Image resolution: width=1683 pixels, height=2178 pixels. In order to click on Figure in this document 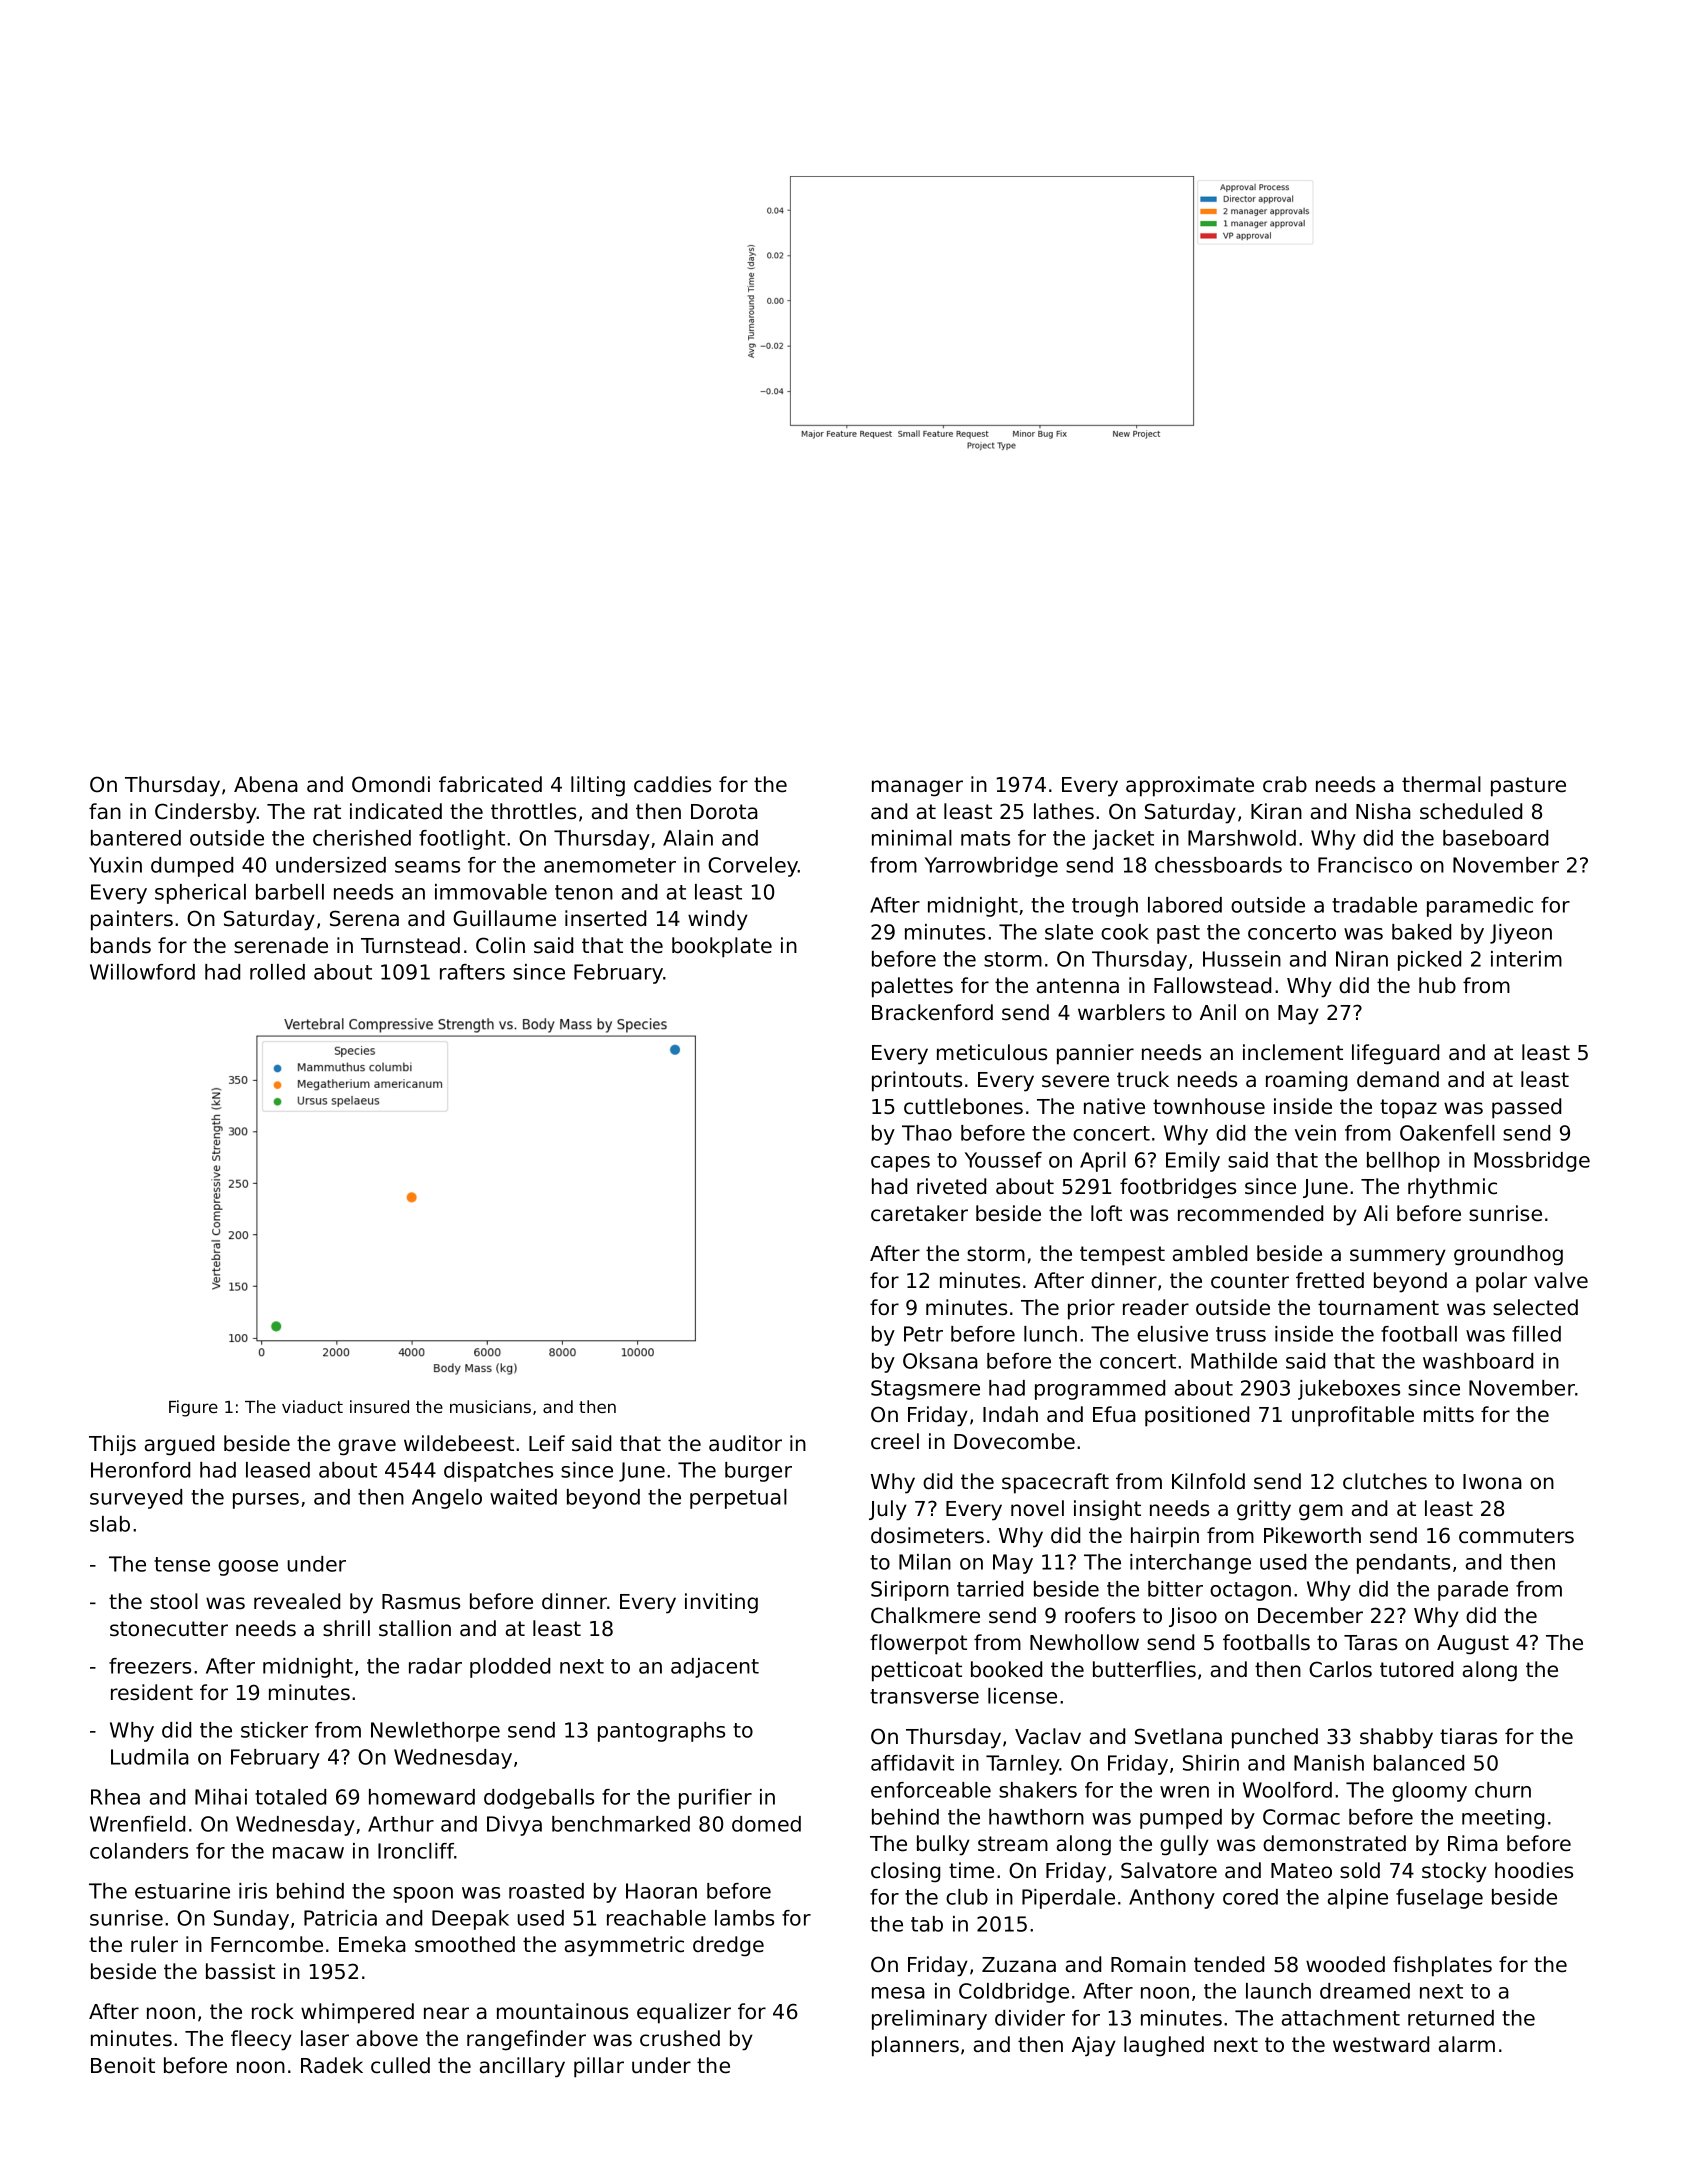, I will do `click(193, 1408)`.
